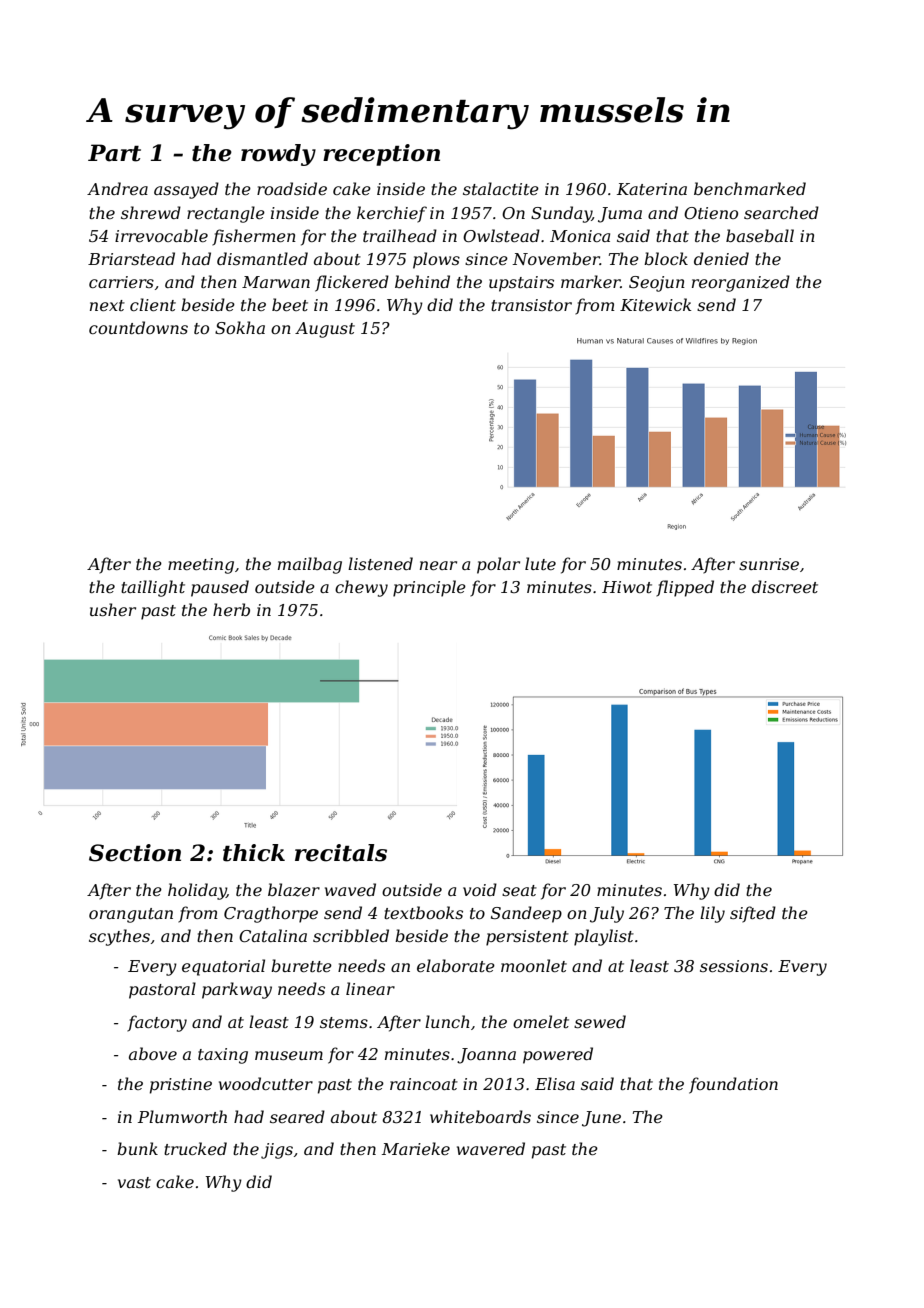 Image resolution: width=924 pixels, height=1308 pixels. I want to click on countdowns, so click(138, 327).
